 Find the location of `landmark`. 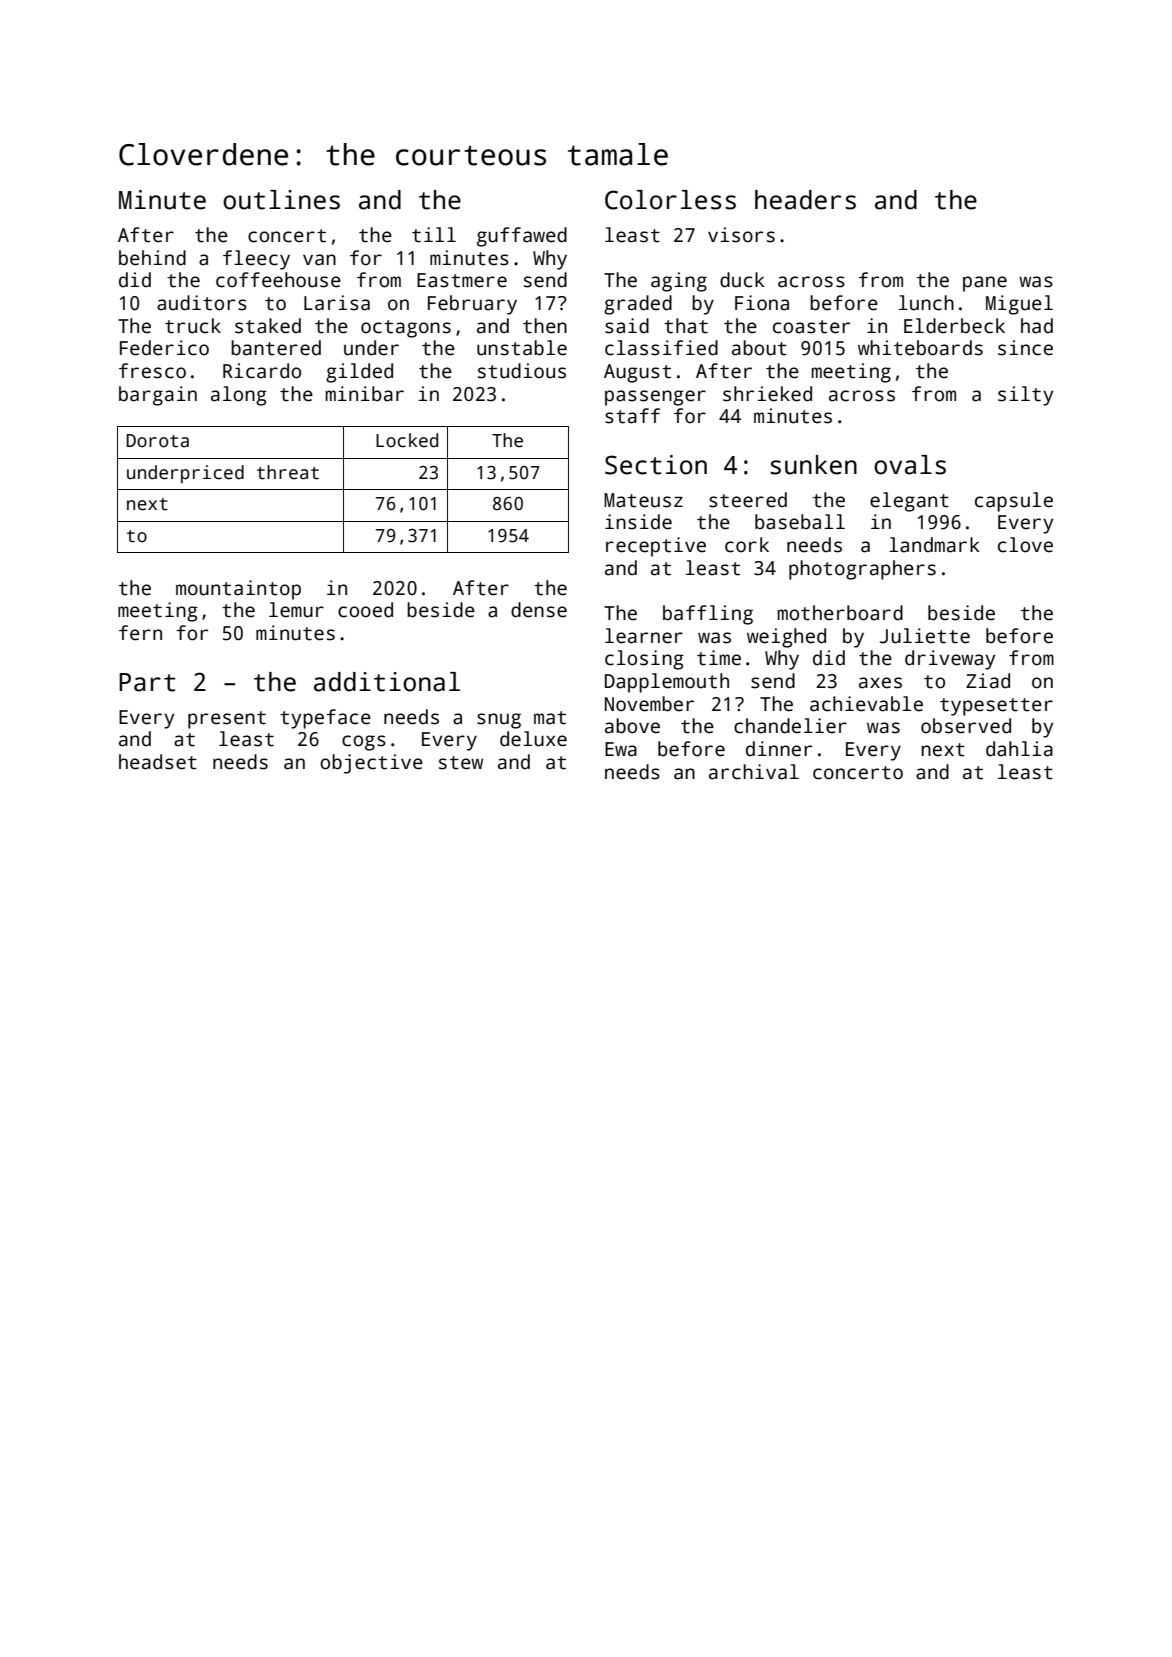

landmark is located at coordinates (934, 545).
